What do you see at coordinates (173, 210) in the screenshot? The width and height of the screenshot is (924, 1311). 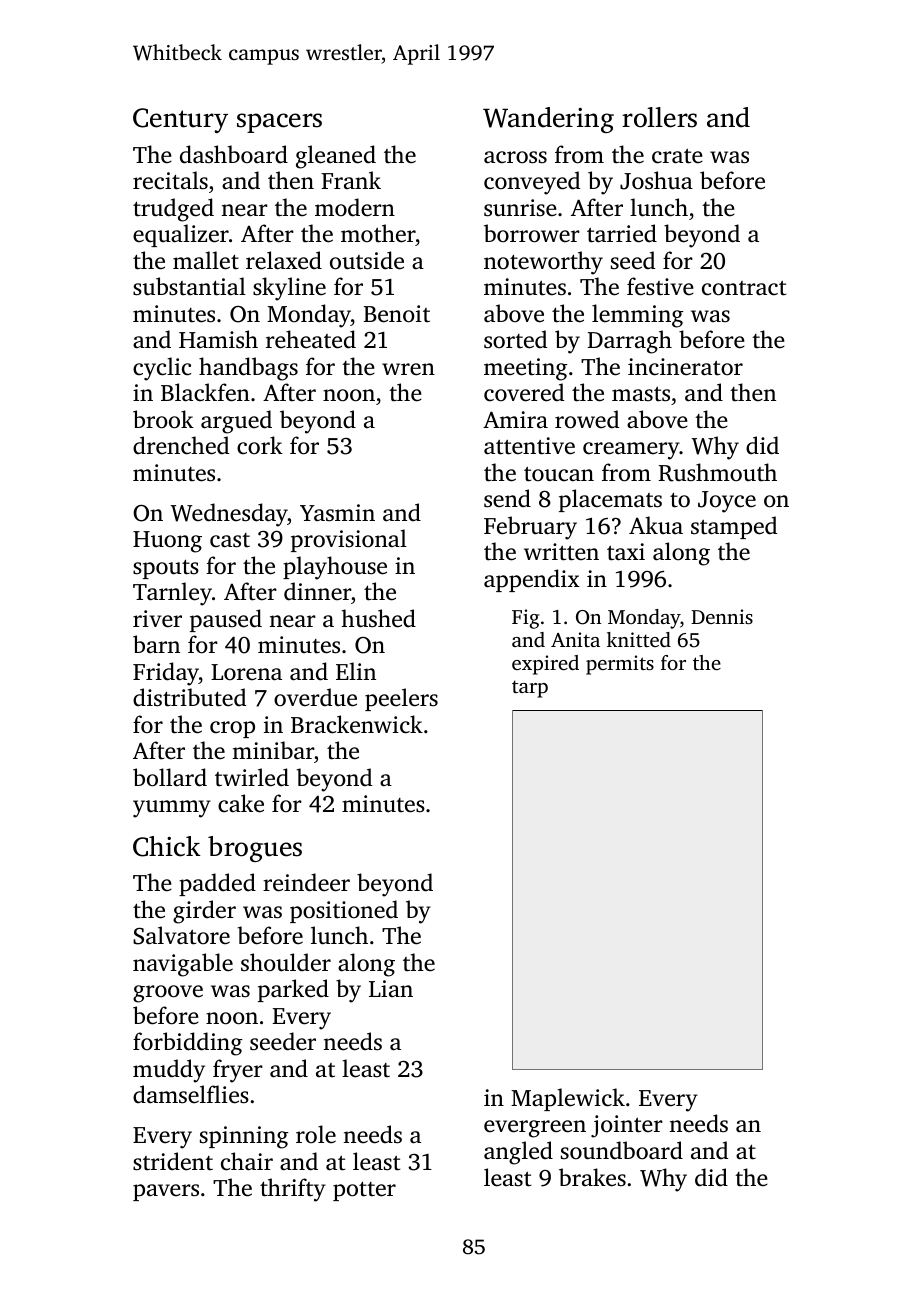 I see `trudged` at bounding box center [173, 210].
